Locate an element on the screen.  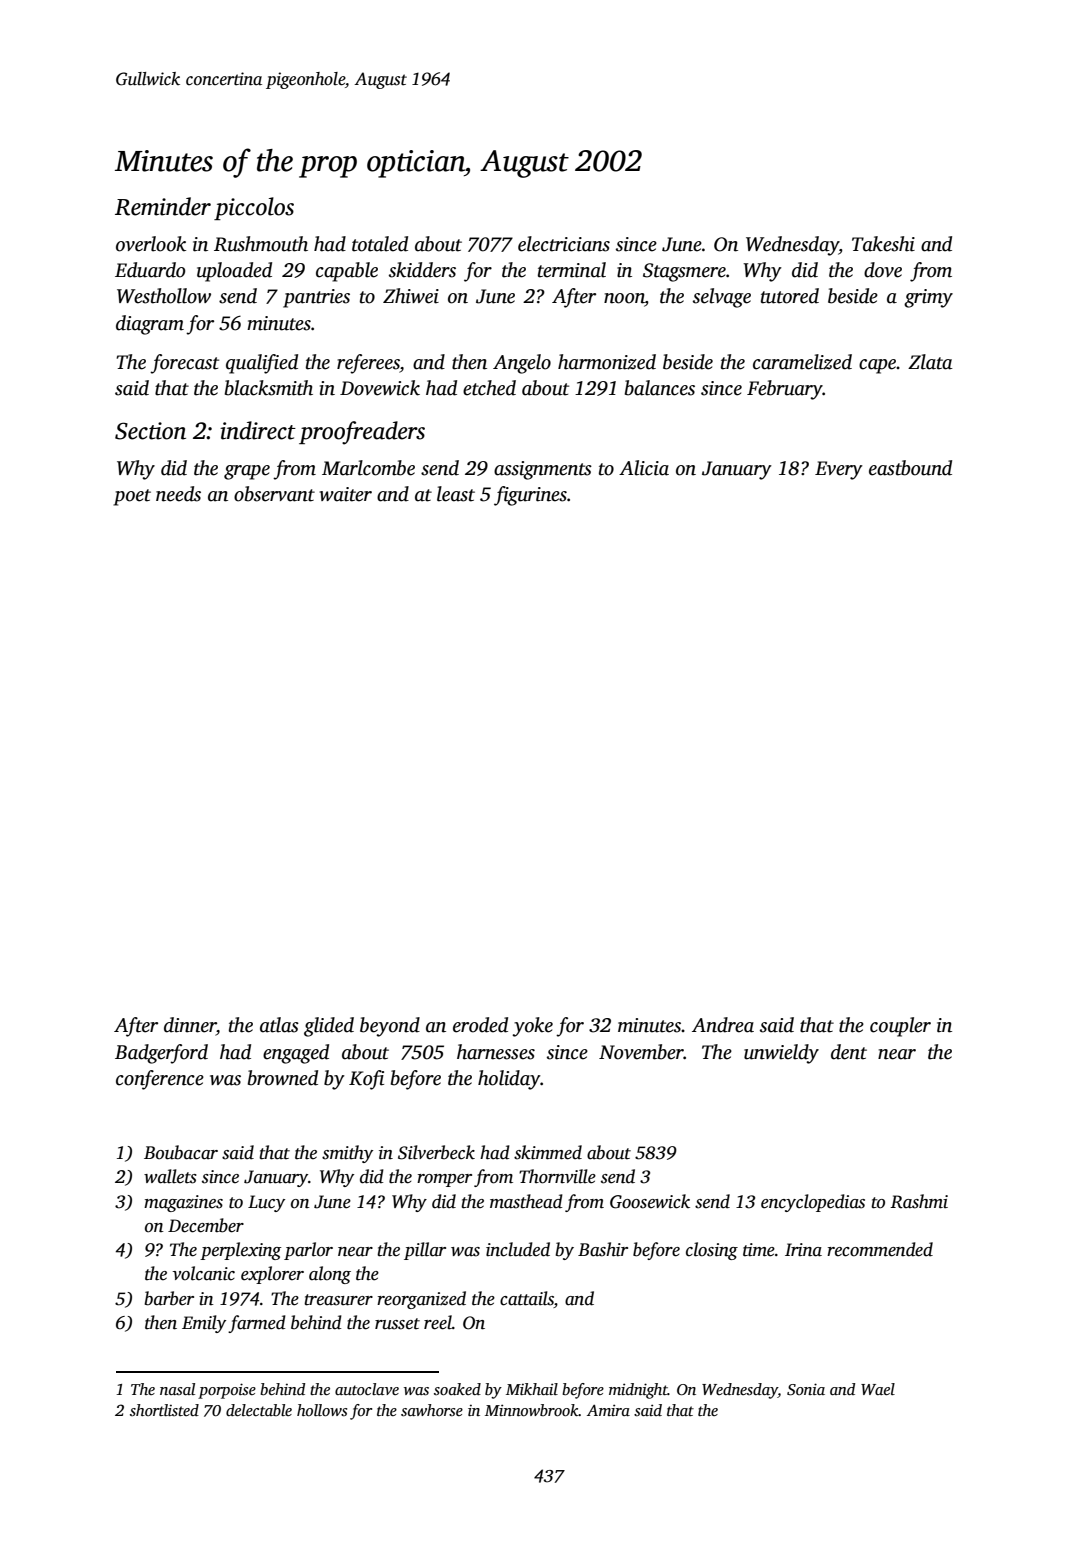
coupler is located at coordinates (900, 1027).
